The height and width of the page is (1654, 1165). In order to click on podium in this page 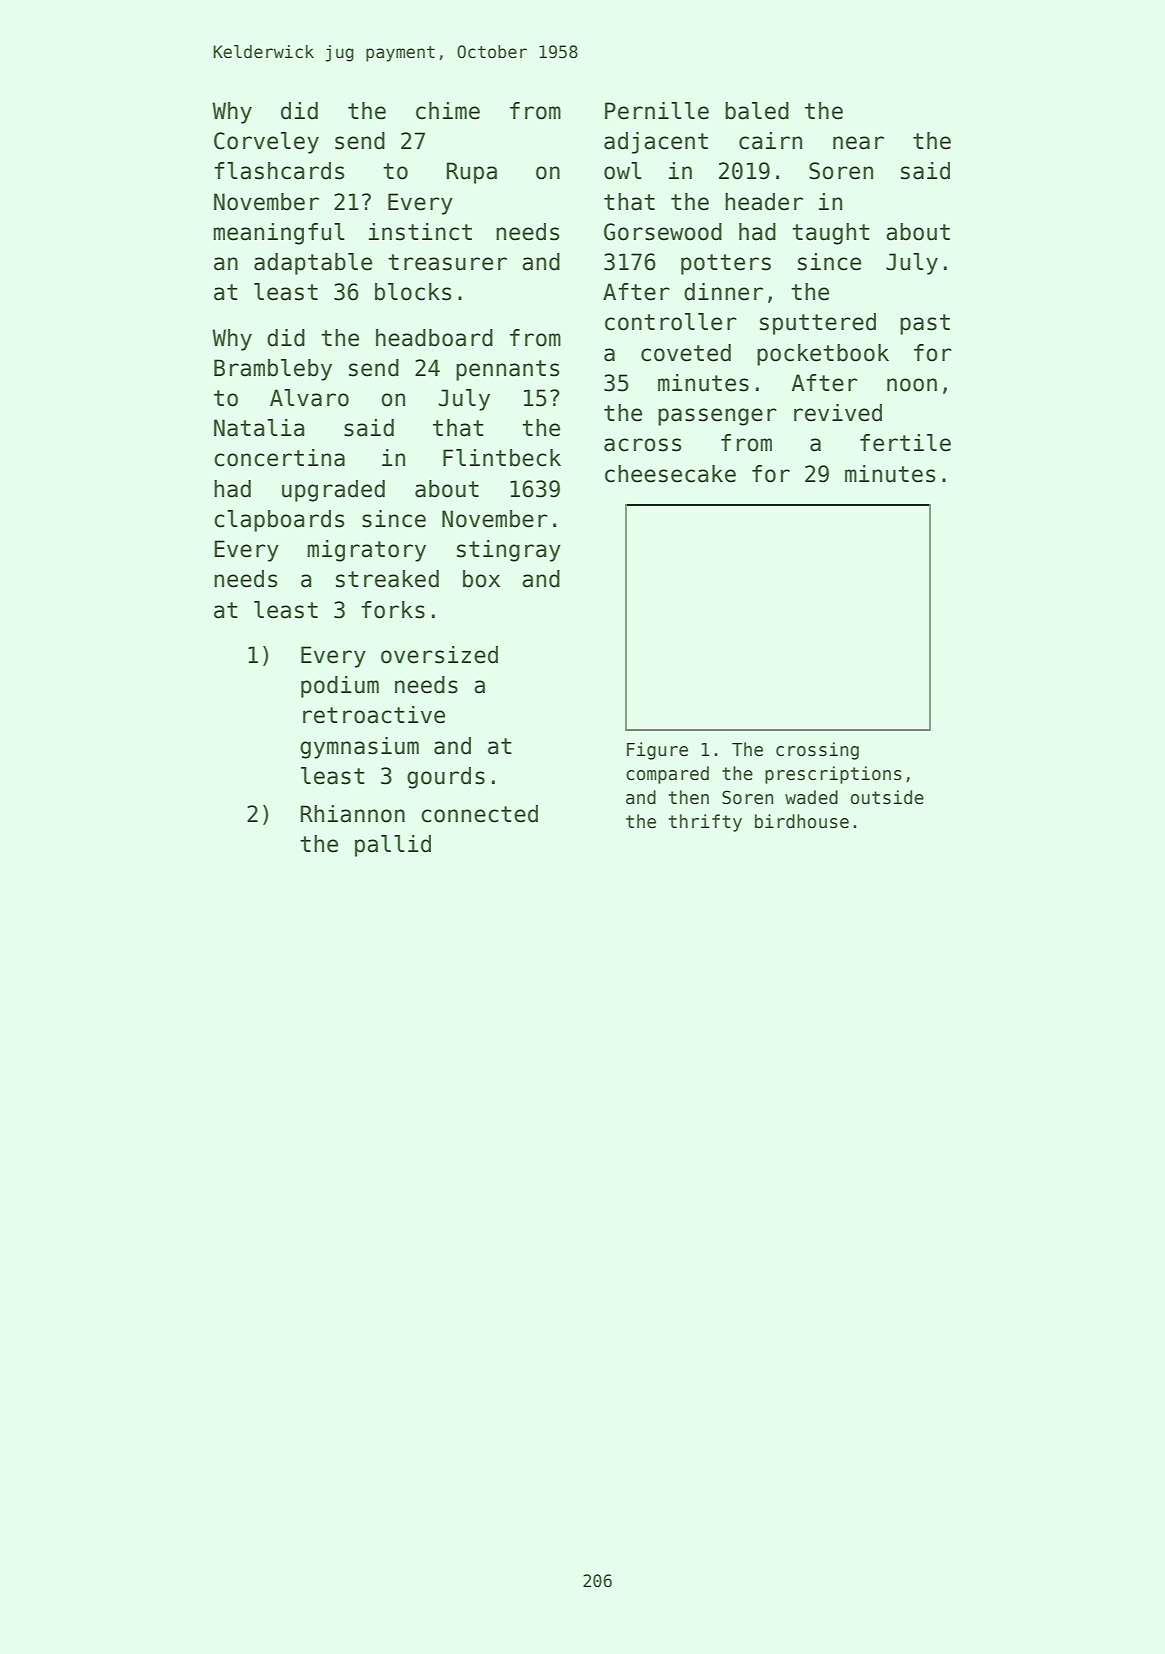, I will do `click(340, 687)`.
